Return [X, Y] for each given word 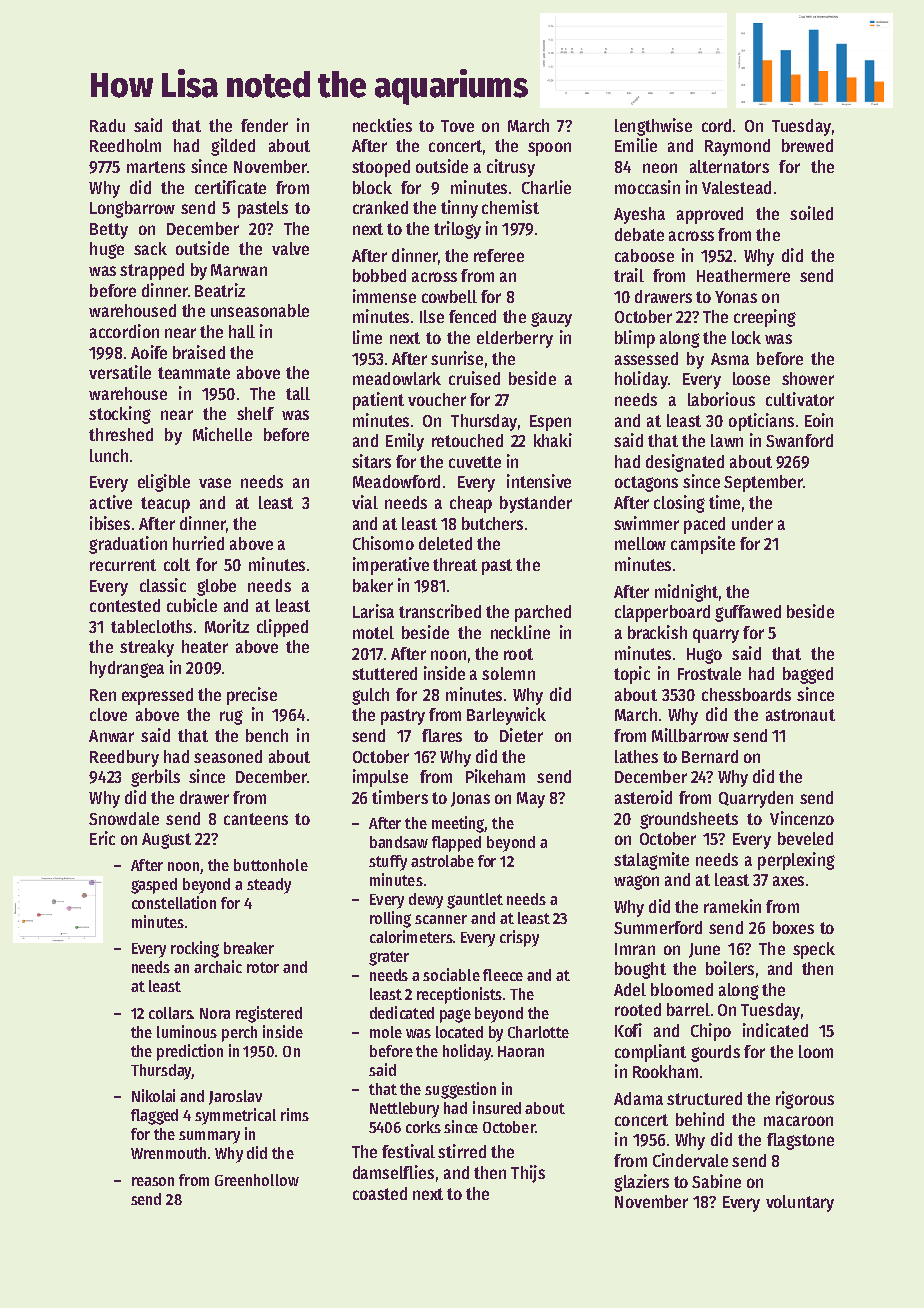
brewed [807, 145]
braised [199, 352]
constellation [174, 902]
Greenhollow [257, 1180]
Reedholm [125, 145]
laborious [721, 399]
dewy [426, 901]
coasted [380, 1193]
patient [378, 401]
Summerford [658, 927]
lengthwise [653, 127]
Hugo [704, 656]
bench [267, 735]
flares [442, 735]
